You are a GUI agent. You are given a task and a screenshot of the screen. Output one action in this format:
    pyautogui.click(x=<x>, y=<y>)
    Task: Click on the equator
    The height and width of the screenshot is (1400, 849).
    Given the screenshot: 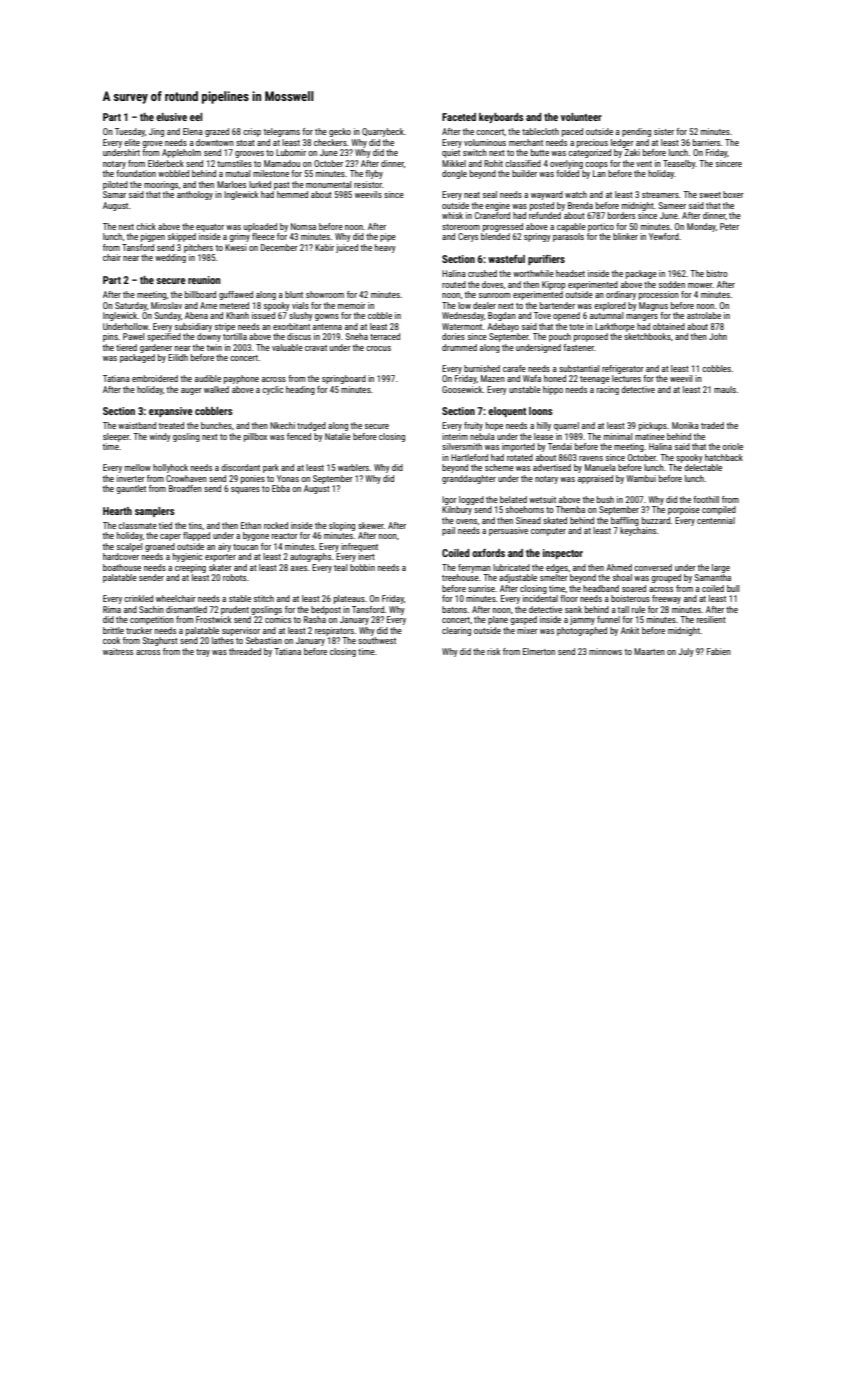 What is the action you would take?
    pyautogui.click(x=210, y=228)
